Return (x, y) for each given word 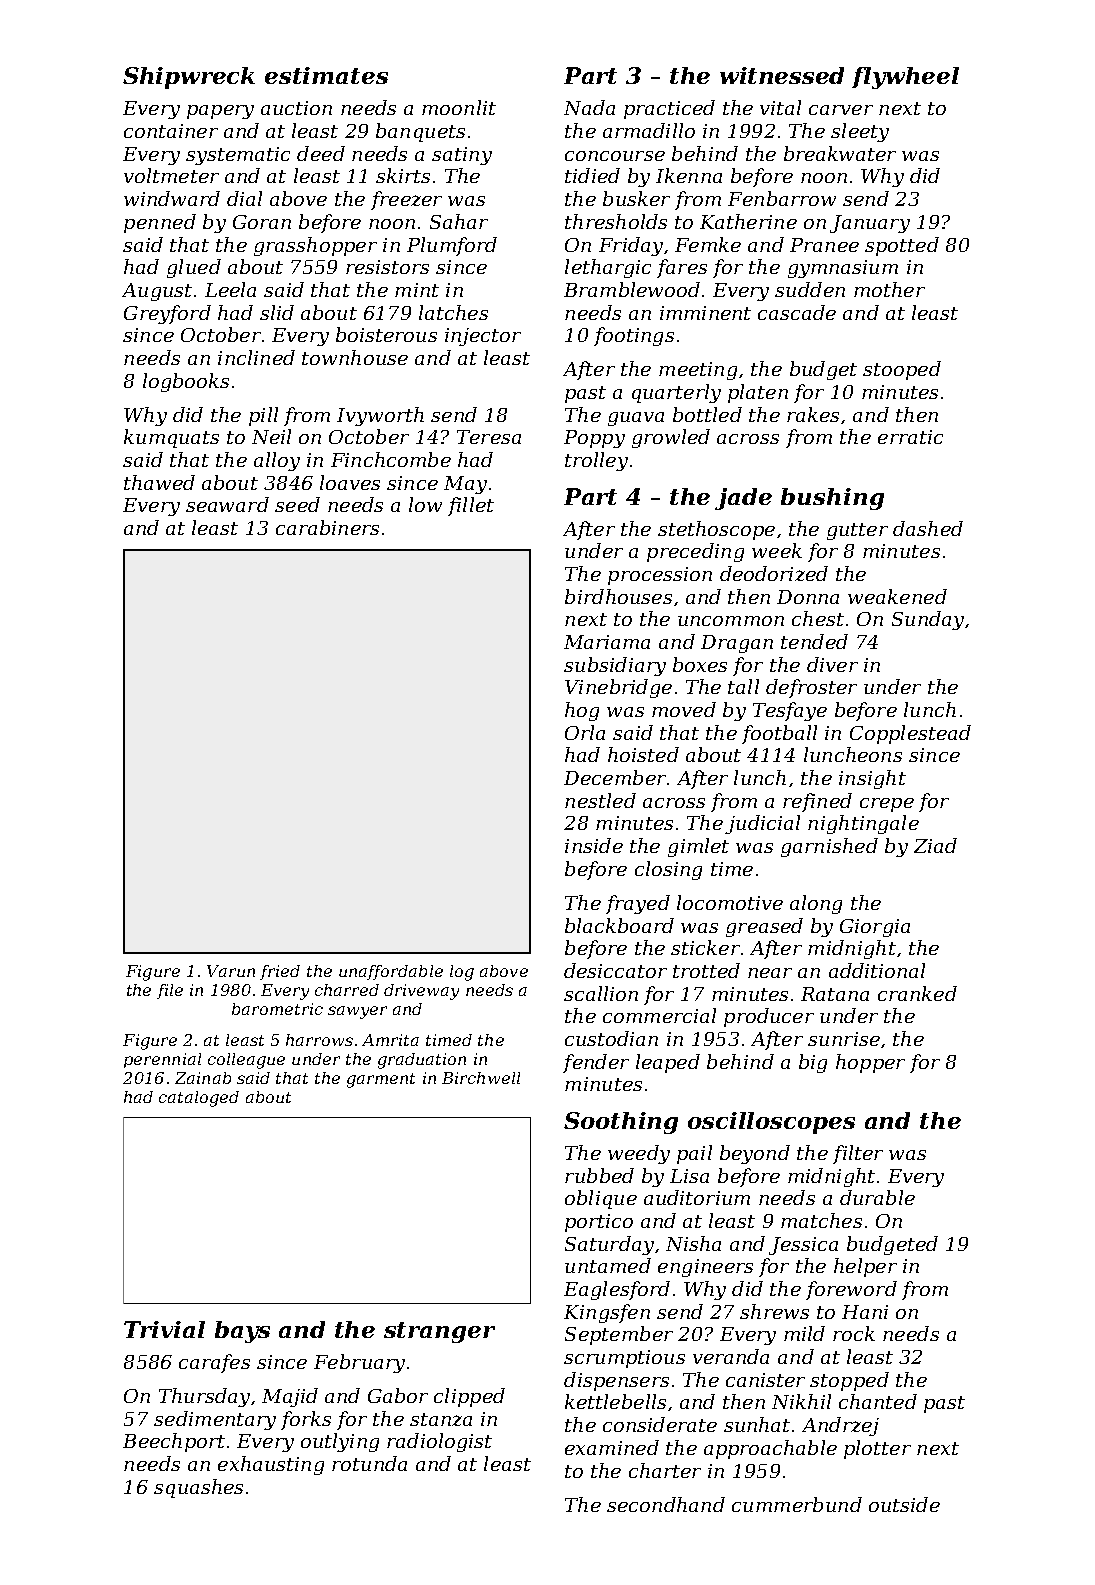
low (425, 504)
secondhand (666, 1504)
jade (743, 499)
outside (904, 1504)
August (157, 292)
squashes (198, 1488)
